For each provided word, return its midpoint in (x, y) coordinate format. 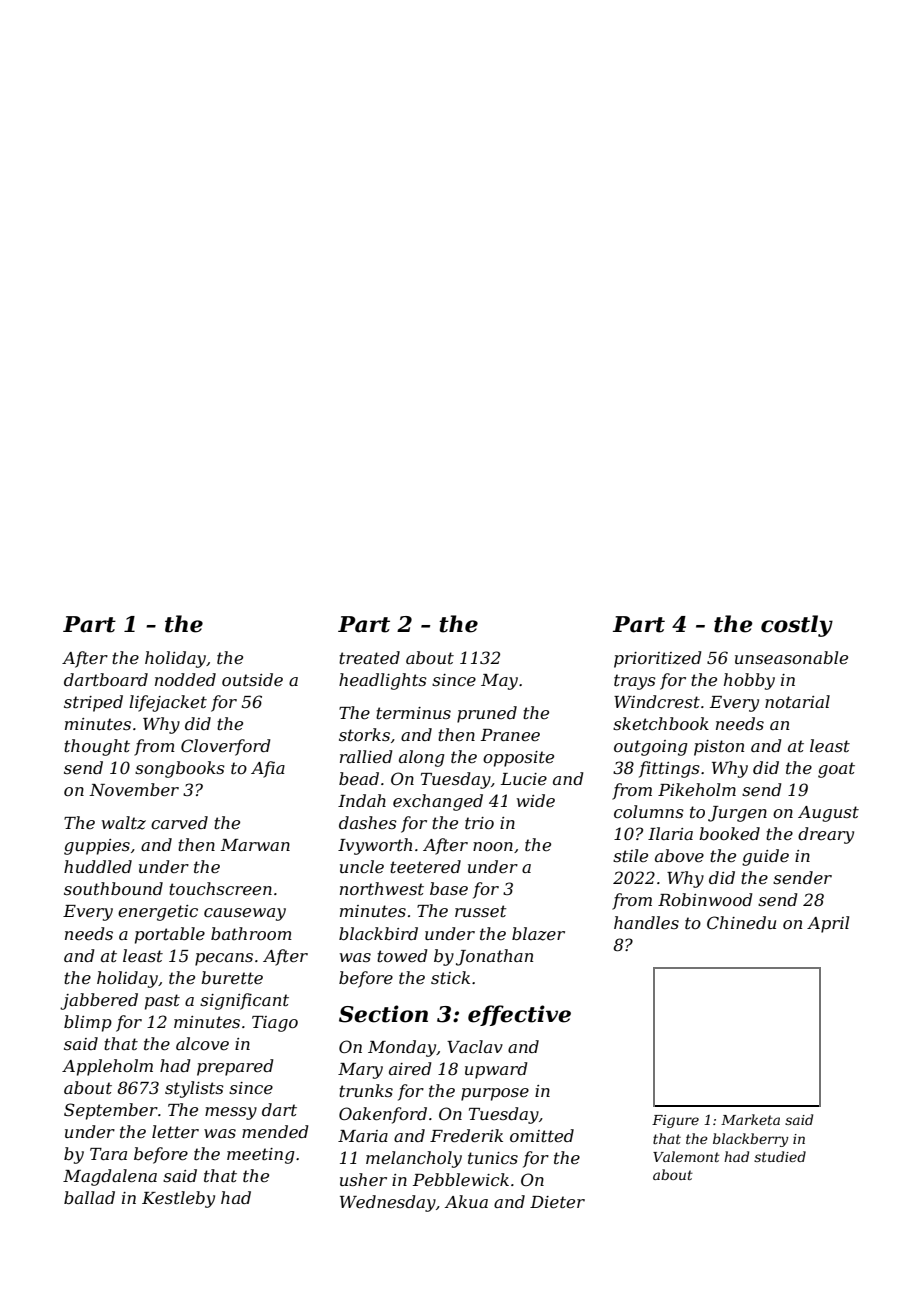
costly (797, 626)
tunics (493, 1158)
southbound (113, 888)
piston (719, 748)
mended (275, 1131)
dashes (368, 822)
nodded (185, 679)
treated (369, 657)
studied (780, 1156)
